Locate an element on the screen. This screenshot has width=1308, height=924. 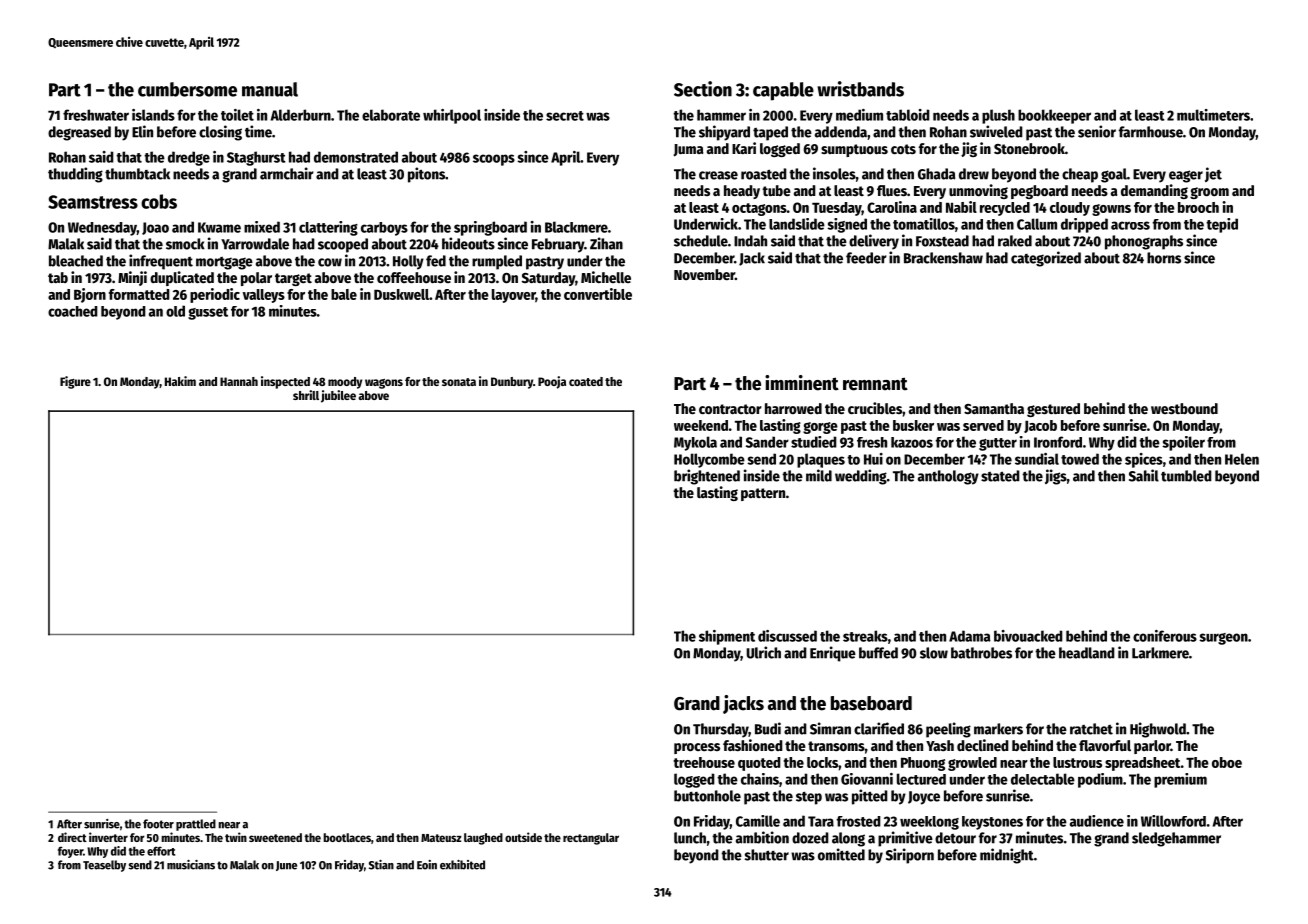
Section is located at coordinates (703, 89).
